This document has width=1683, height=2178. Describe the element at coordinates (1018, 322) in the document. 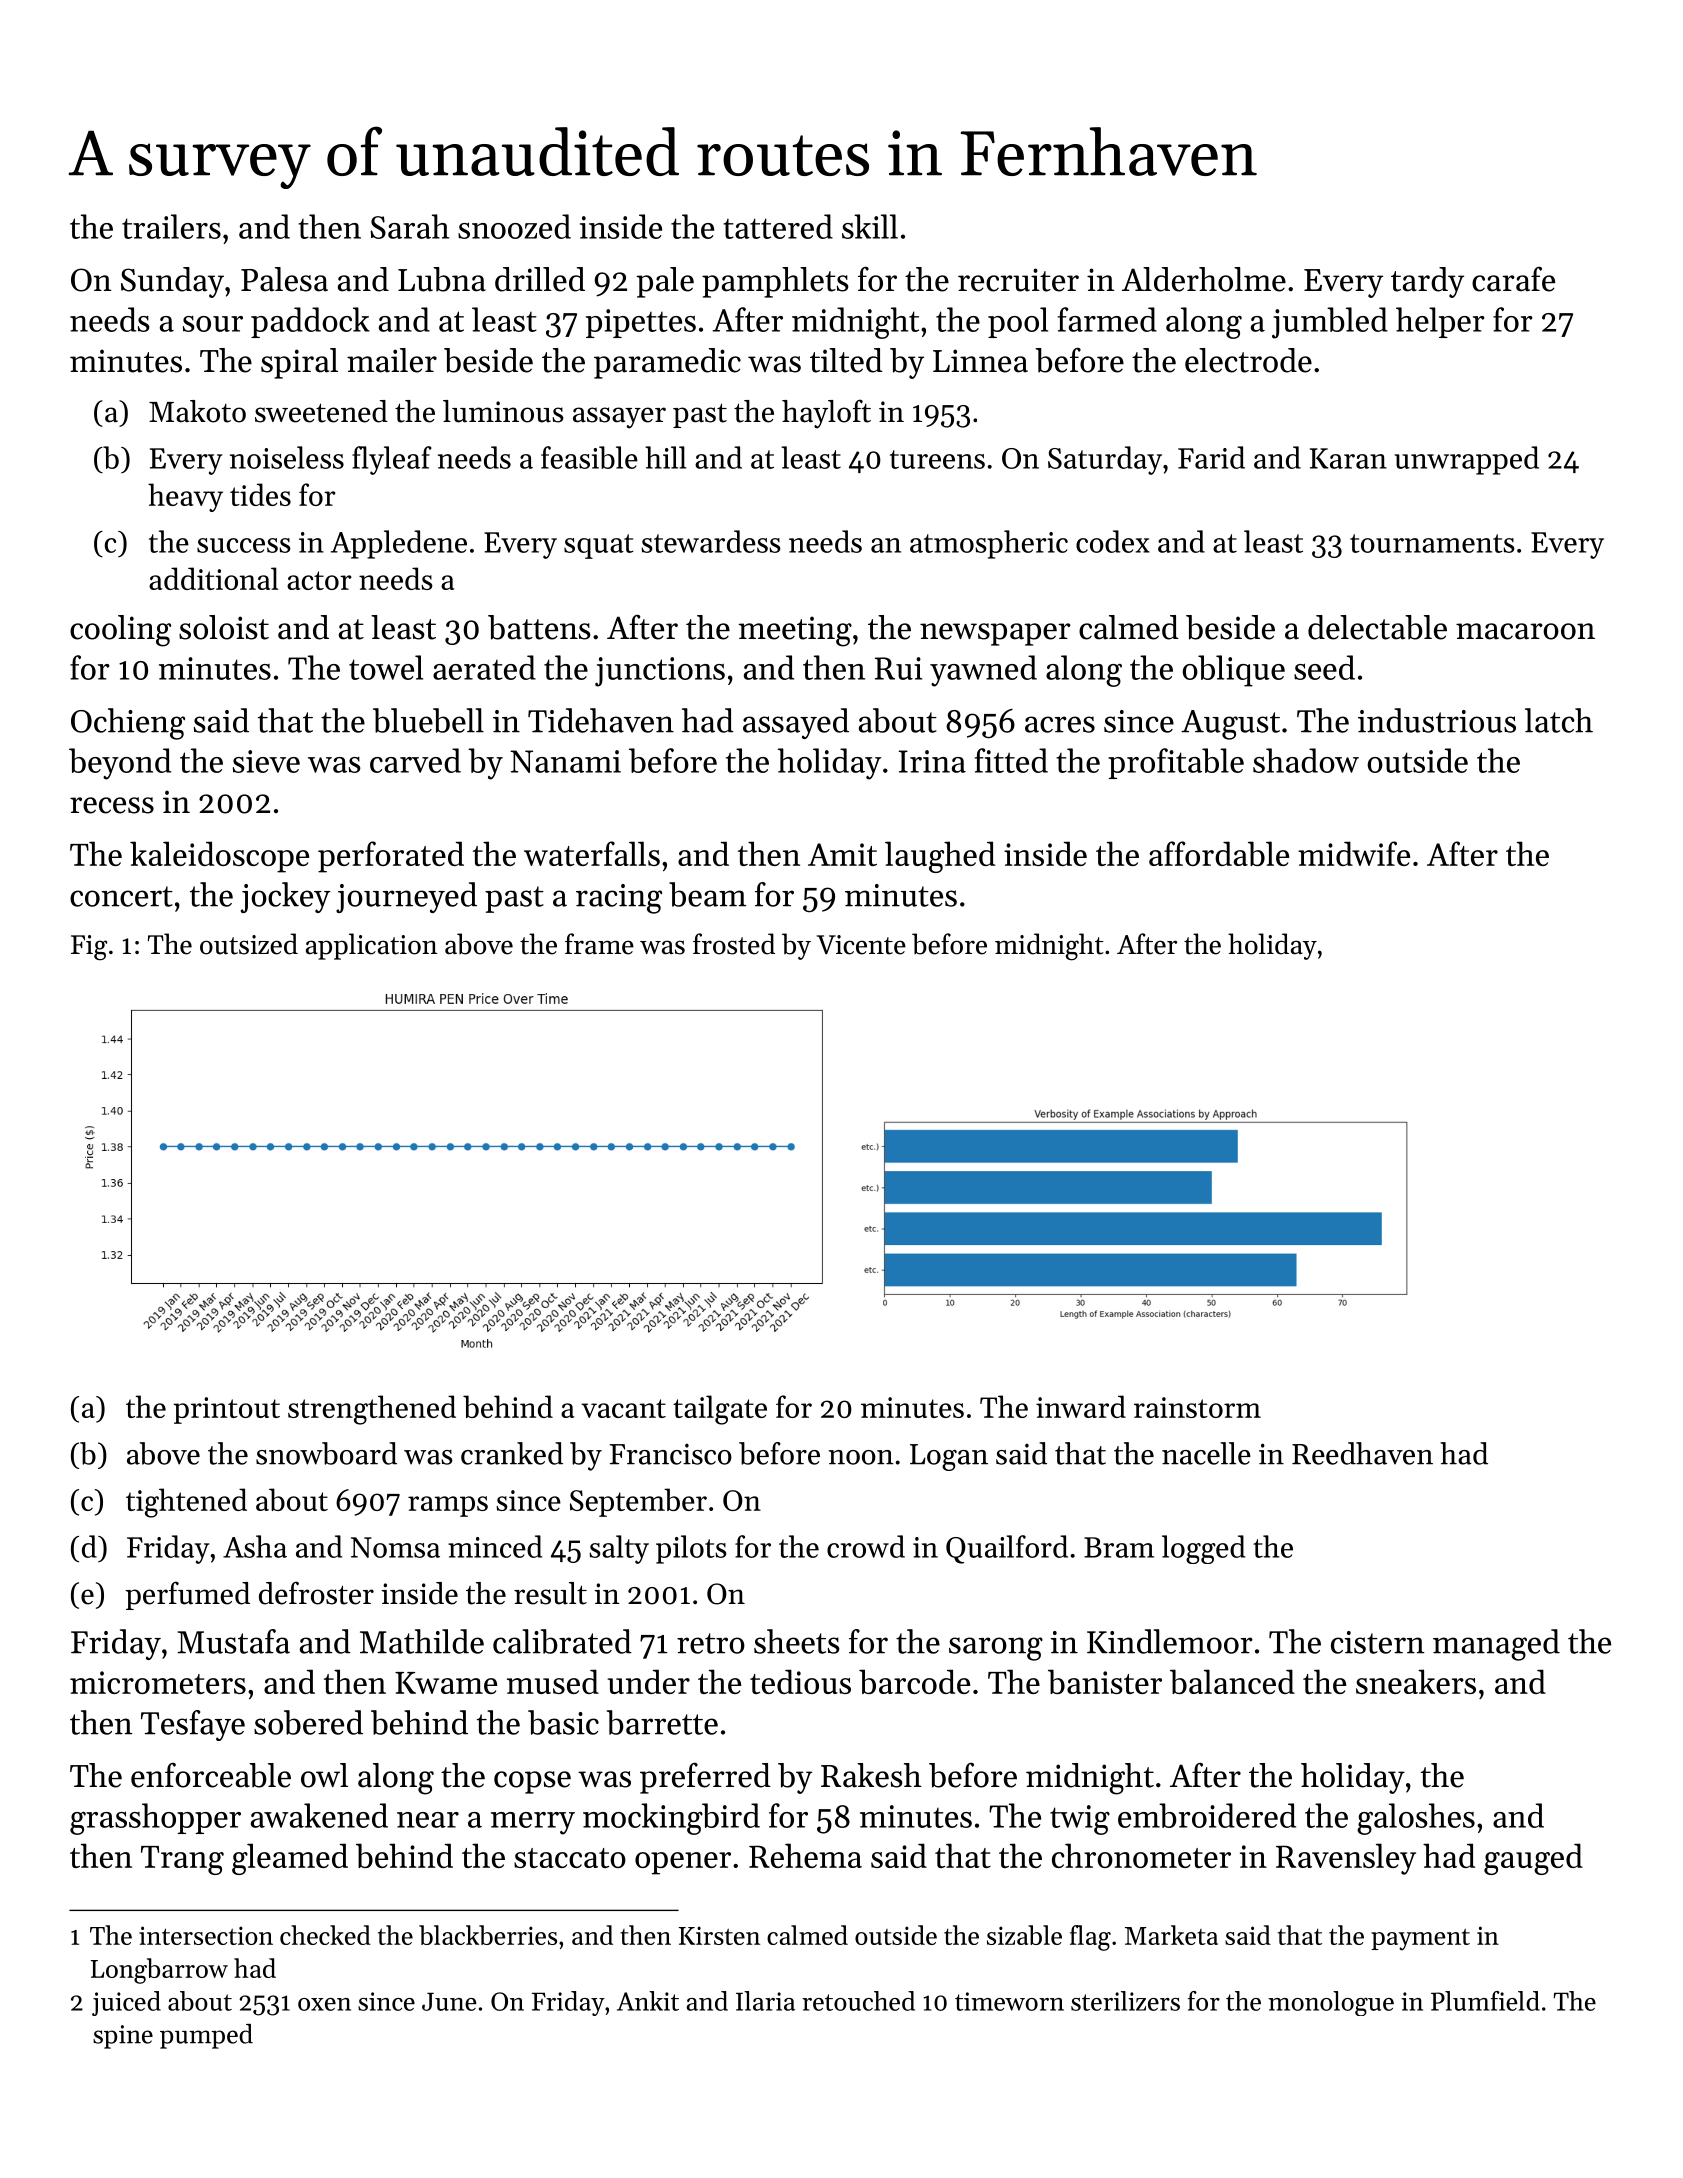

I see `pool` at that location.
